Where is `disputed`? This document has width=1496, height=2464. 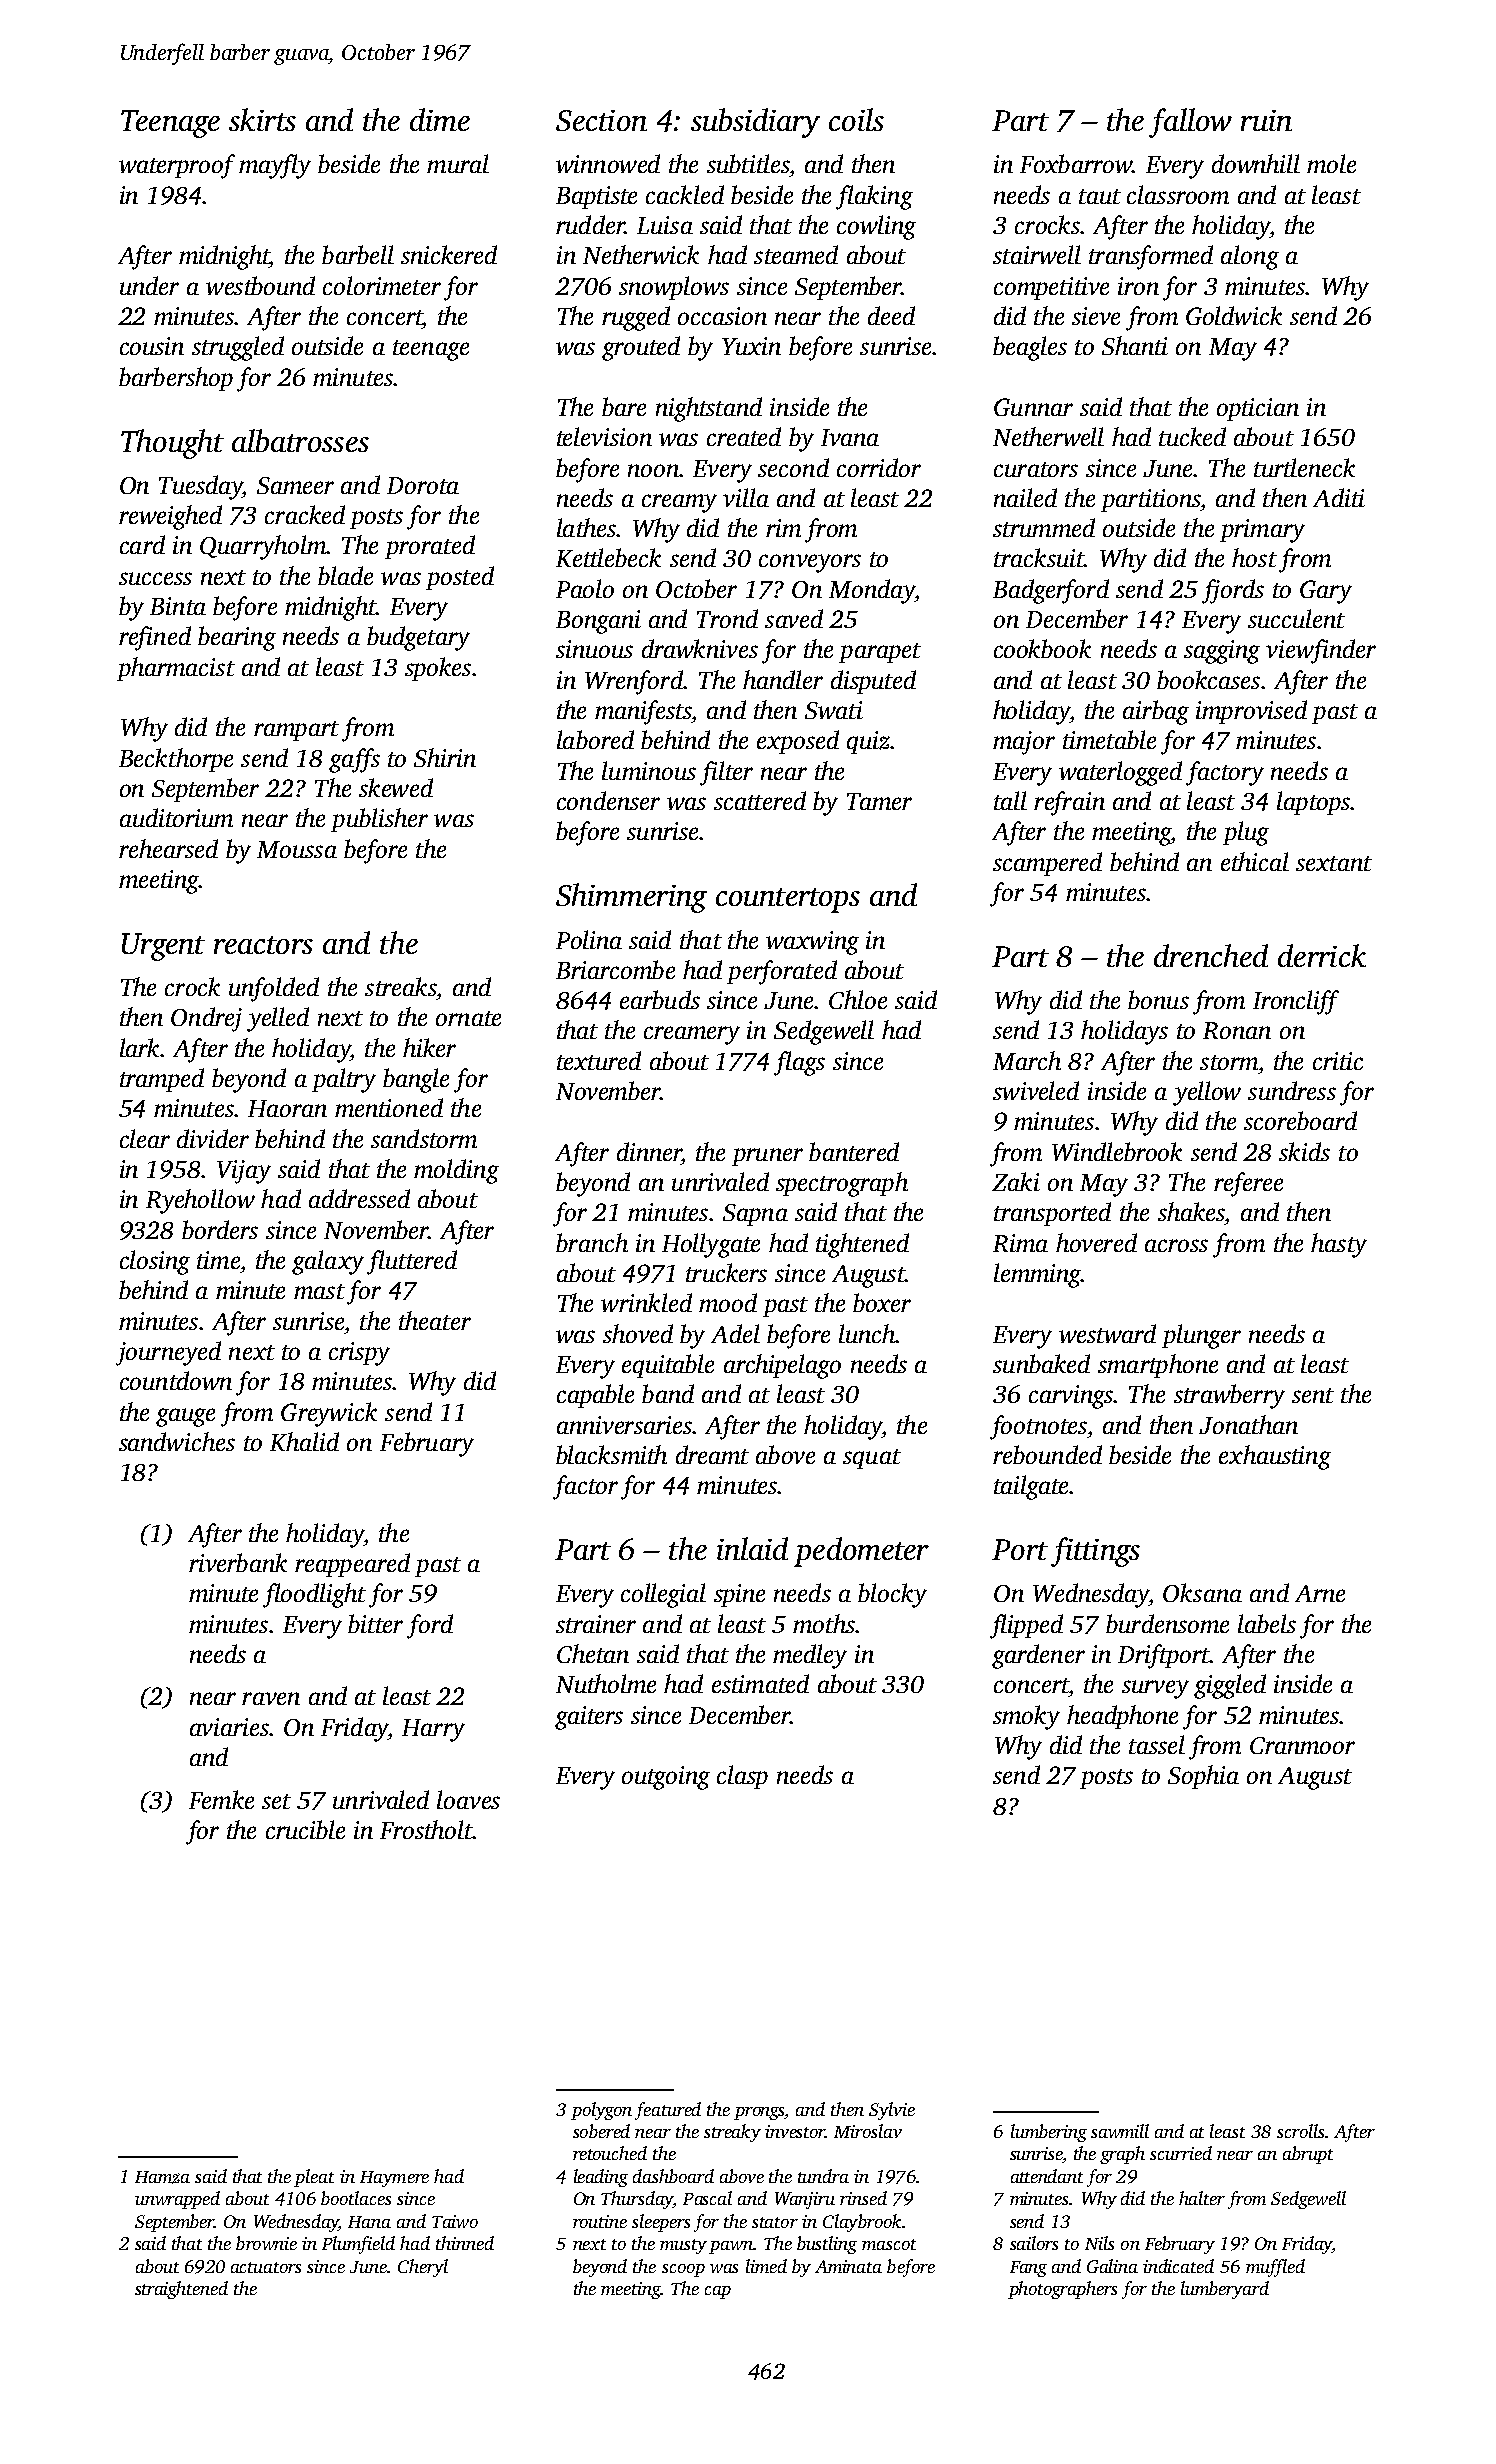 disputed is located at coordinates (873, 682).
